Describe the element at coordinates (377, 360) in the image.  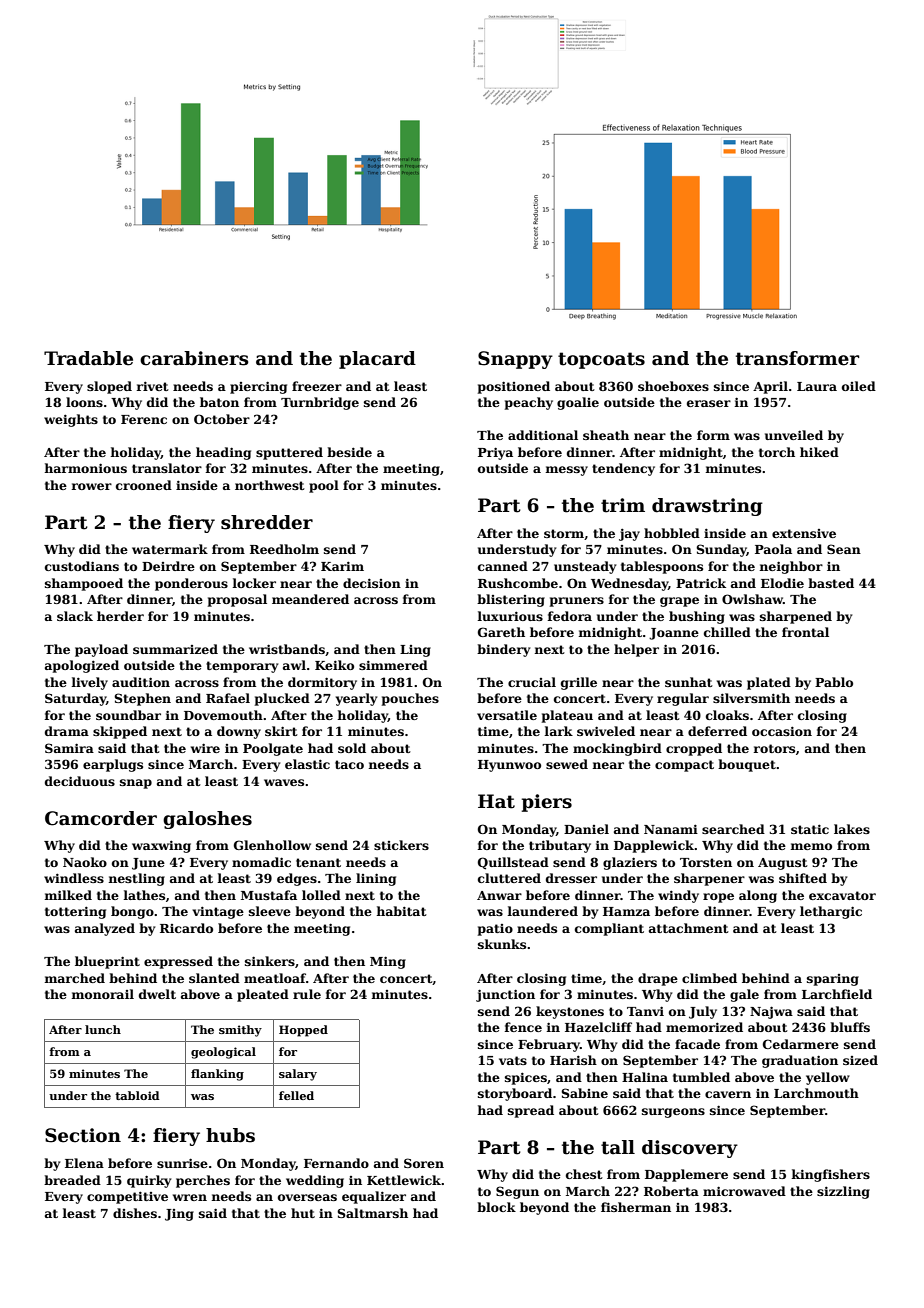
I see `placard` at that location.
